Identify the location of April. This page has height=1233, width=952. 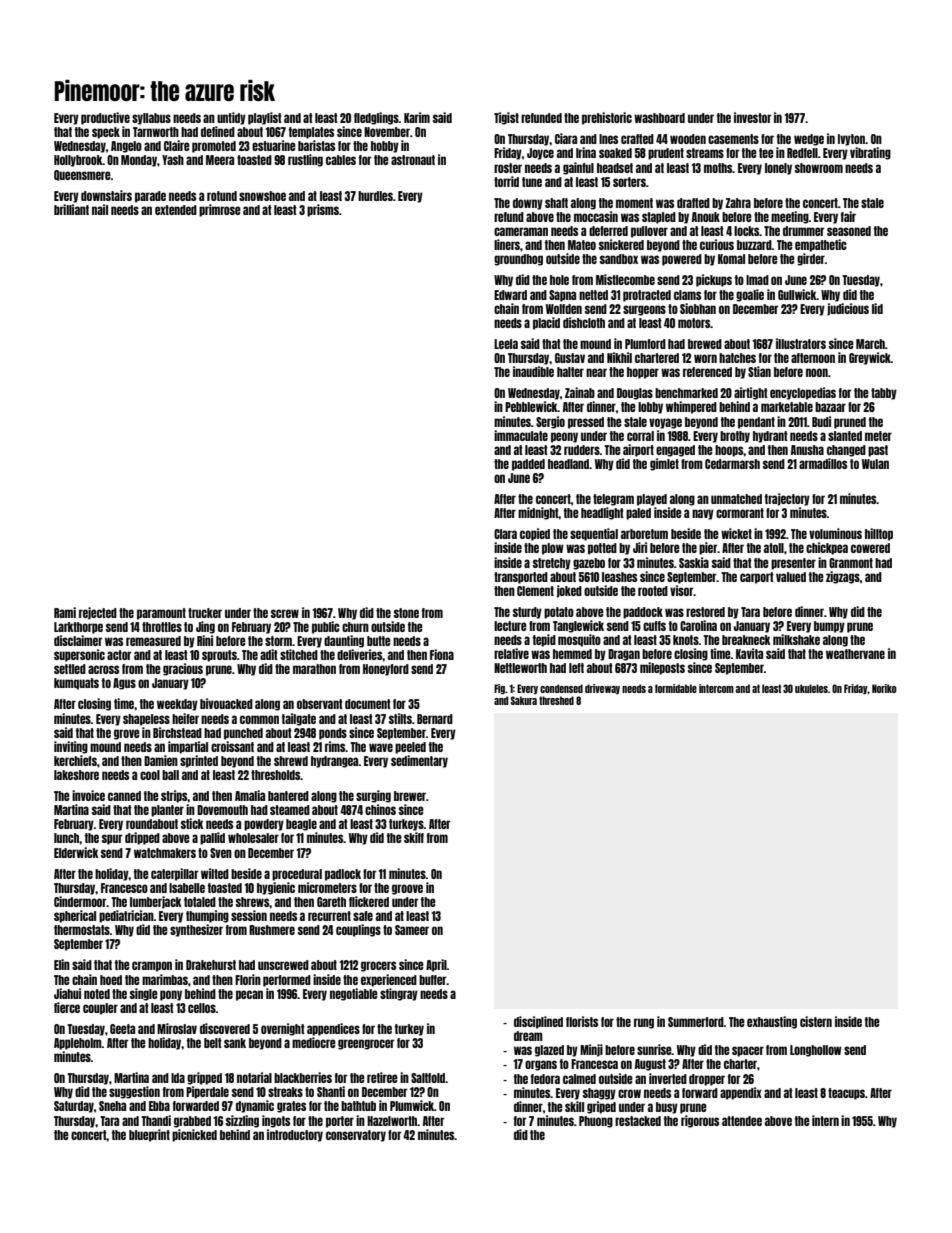
(436, 965).
